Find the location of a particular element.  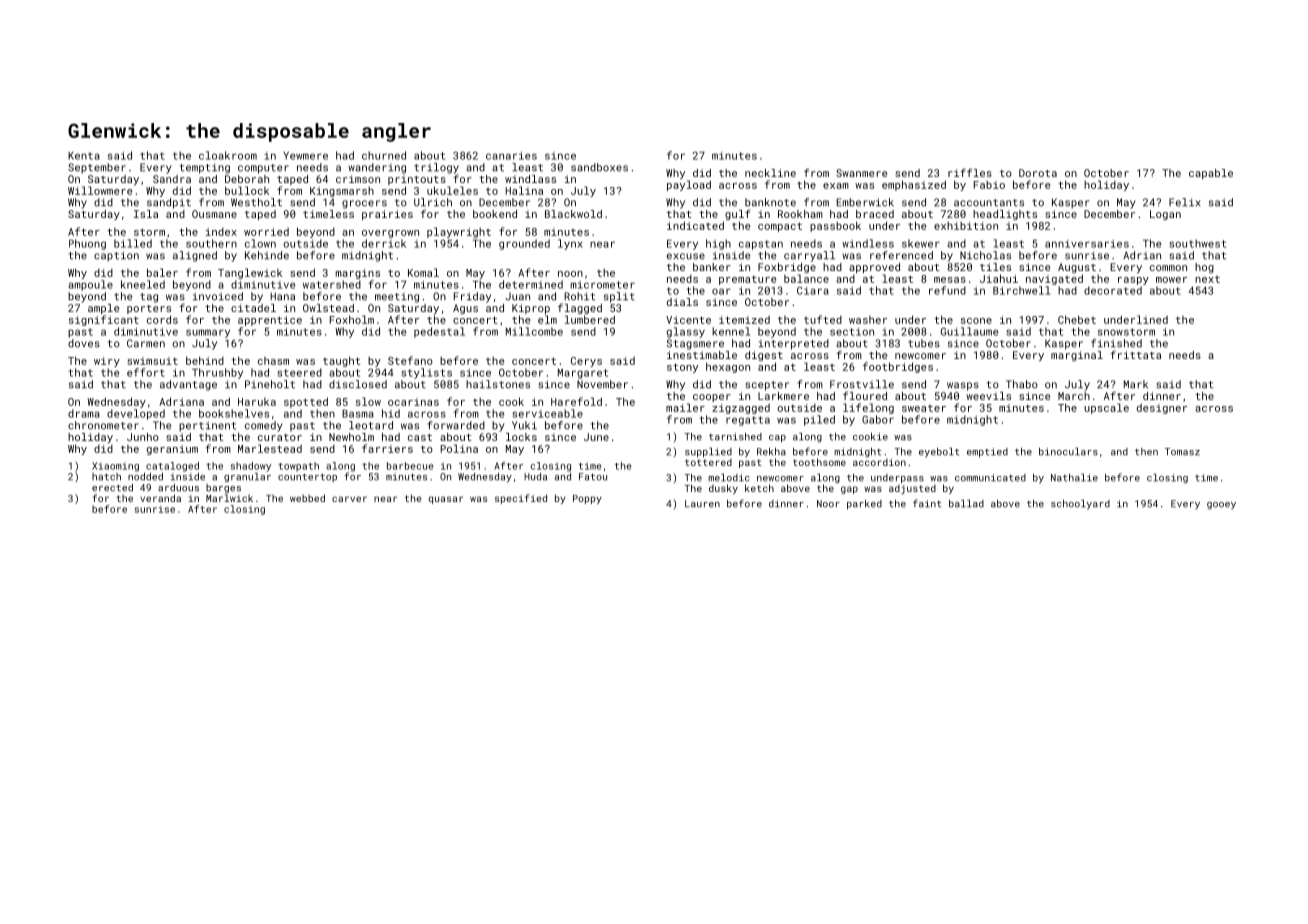

Dorota is located at coordinates (1038, 173).
